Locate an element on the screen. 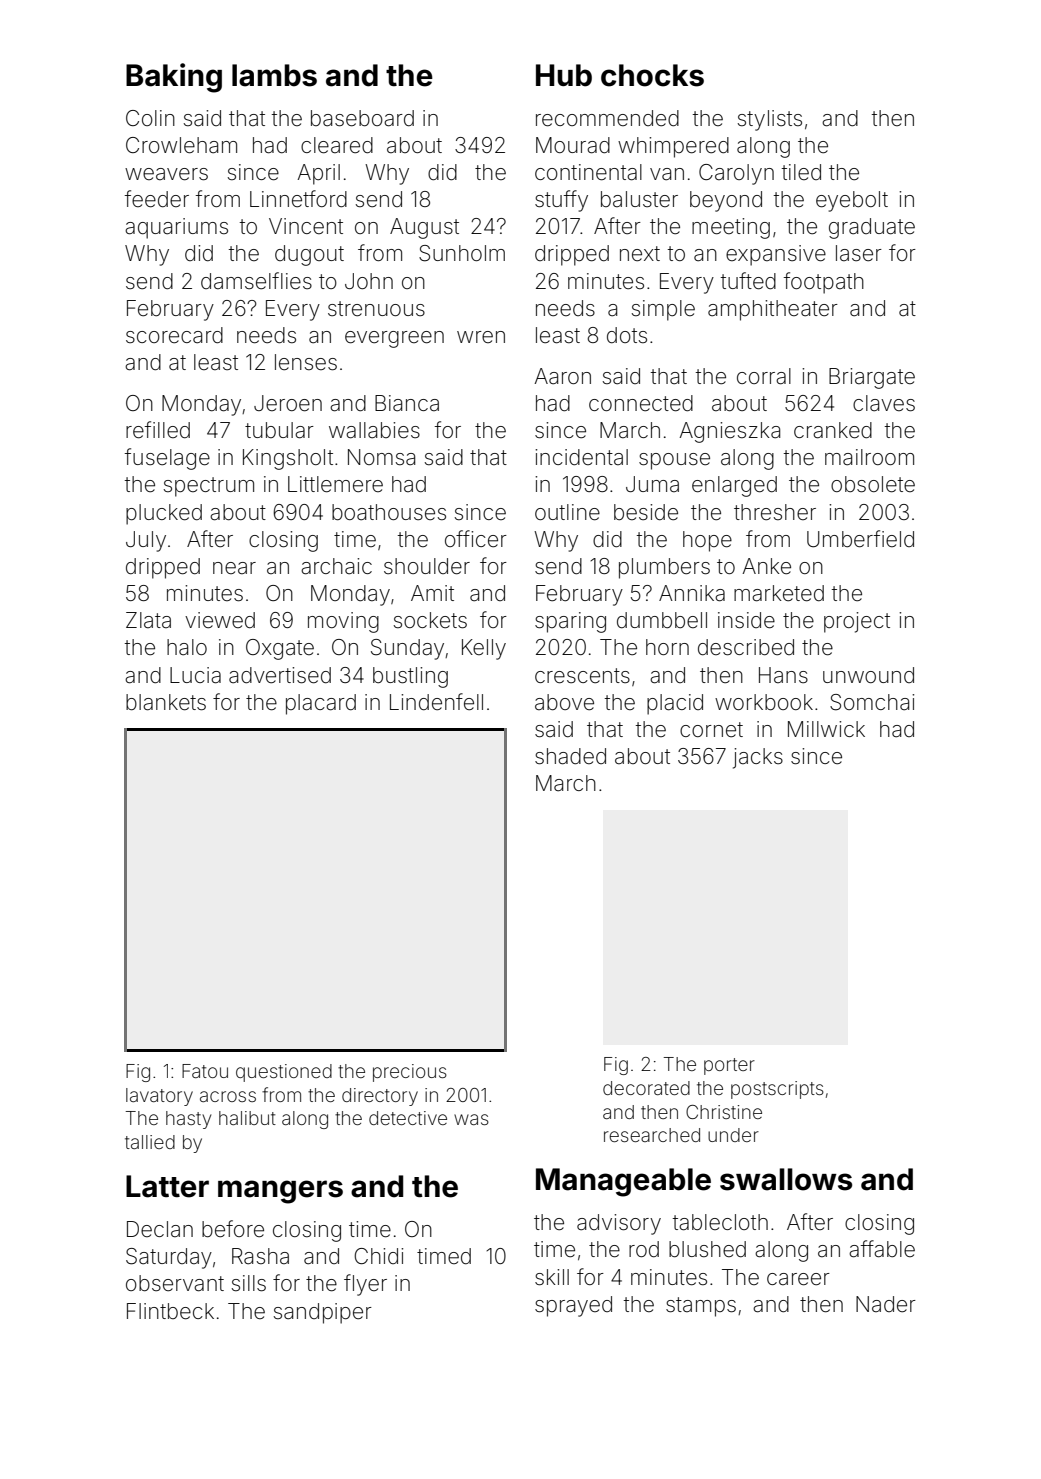 The height and width of the screenshot is (1479, 1041). sparing is located at coordinates (570, 622).
